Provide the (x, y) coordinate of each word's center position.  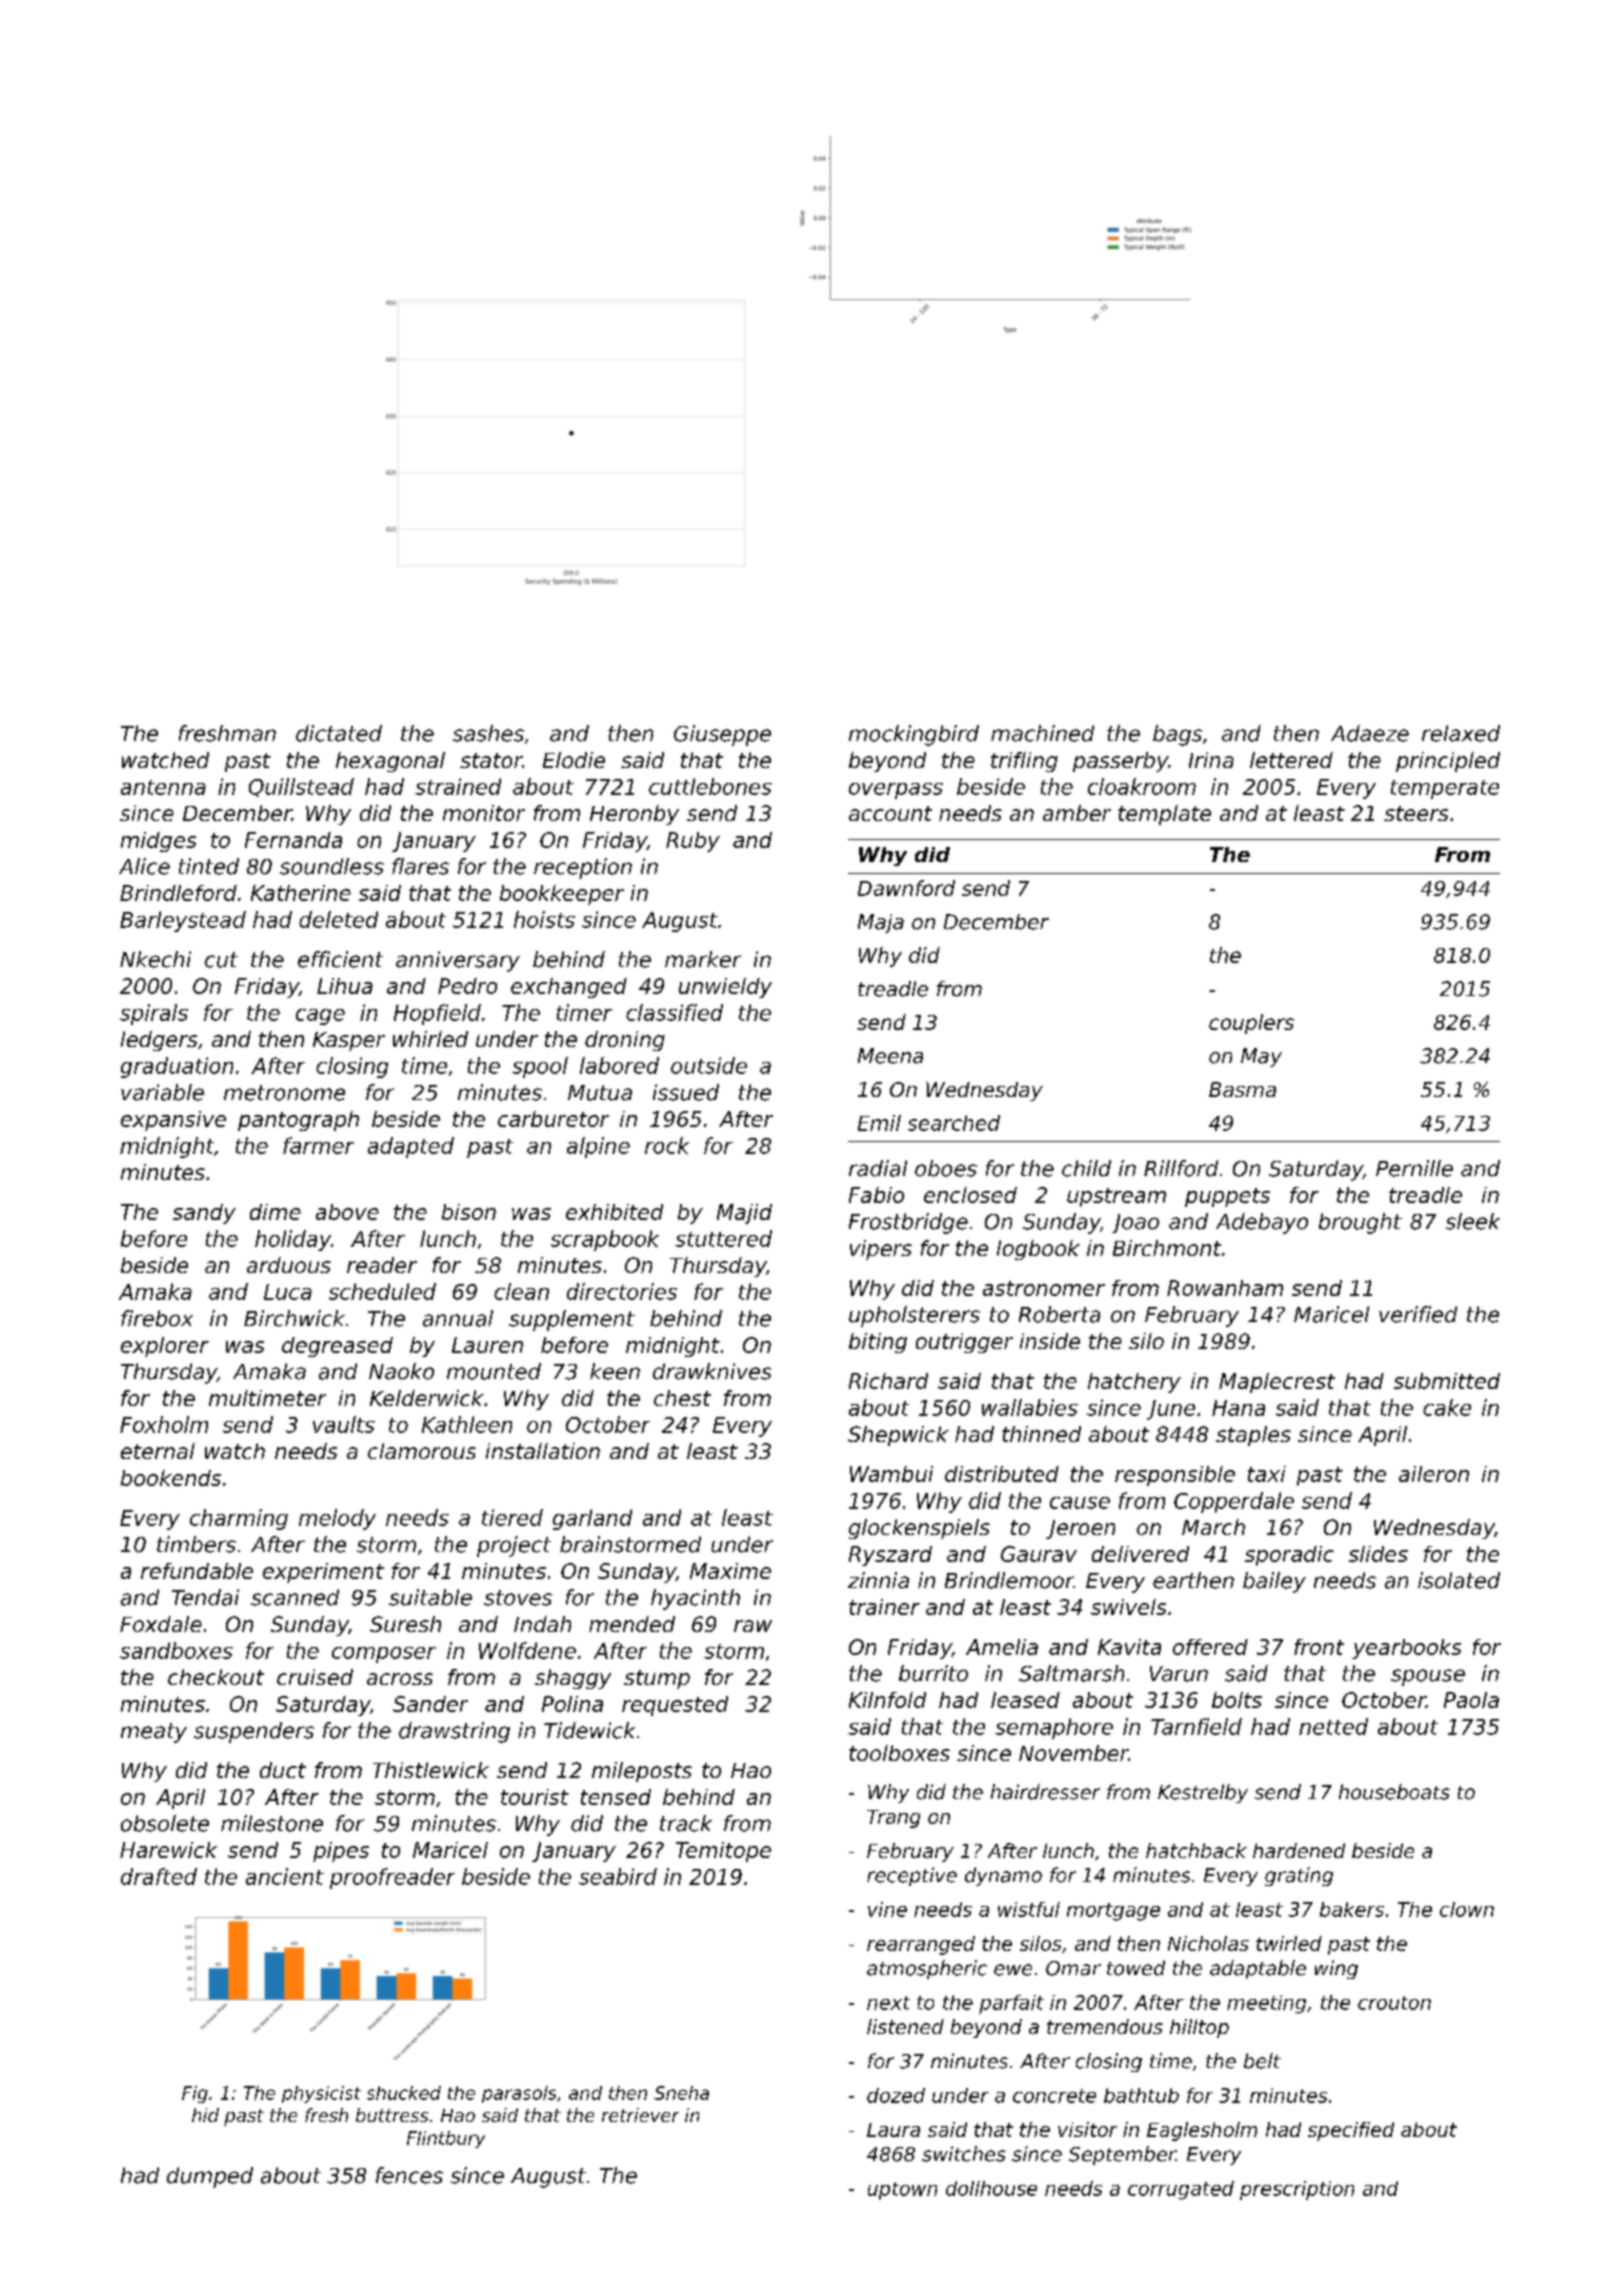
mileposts (642, 1772)
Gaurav (1039, 1554)
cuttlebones (710, 786)
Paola (1471, 1700)
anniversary (458, 961)
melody (337, 1519)
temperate (1445, 789)
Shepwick (898, 1436)
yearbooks (1406, 1649)
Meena (890, 1056)
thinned (1041, 1434)
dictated (339, 733)
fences (409, 2175)
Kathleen (467, 1424)
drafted (159, 1876)
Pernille (1414, 1168)
